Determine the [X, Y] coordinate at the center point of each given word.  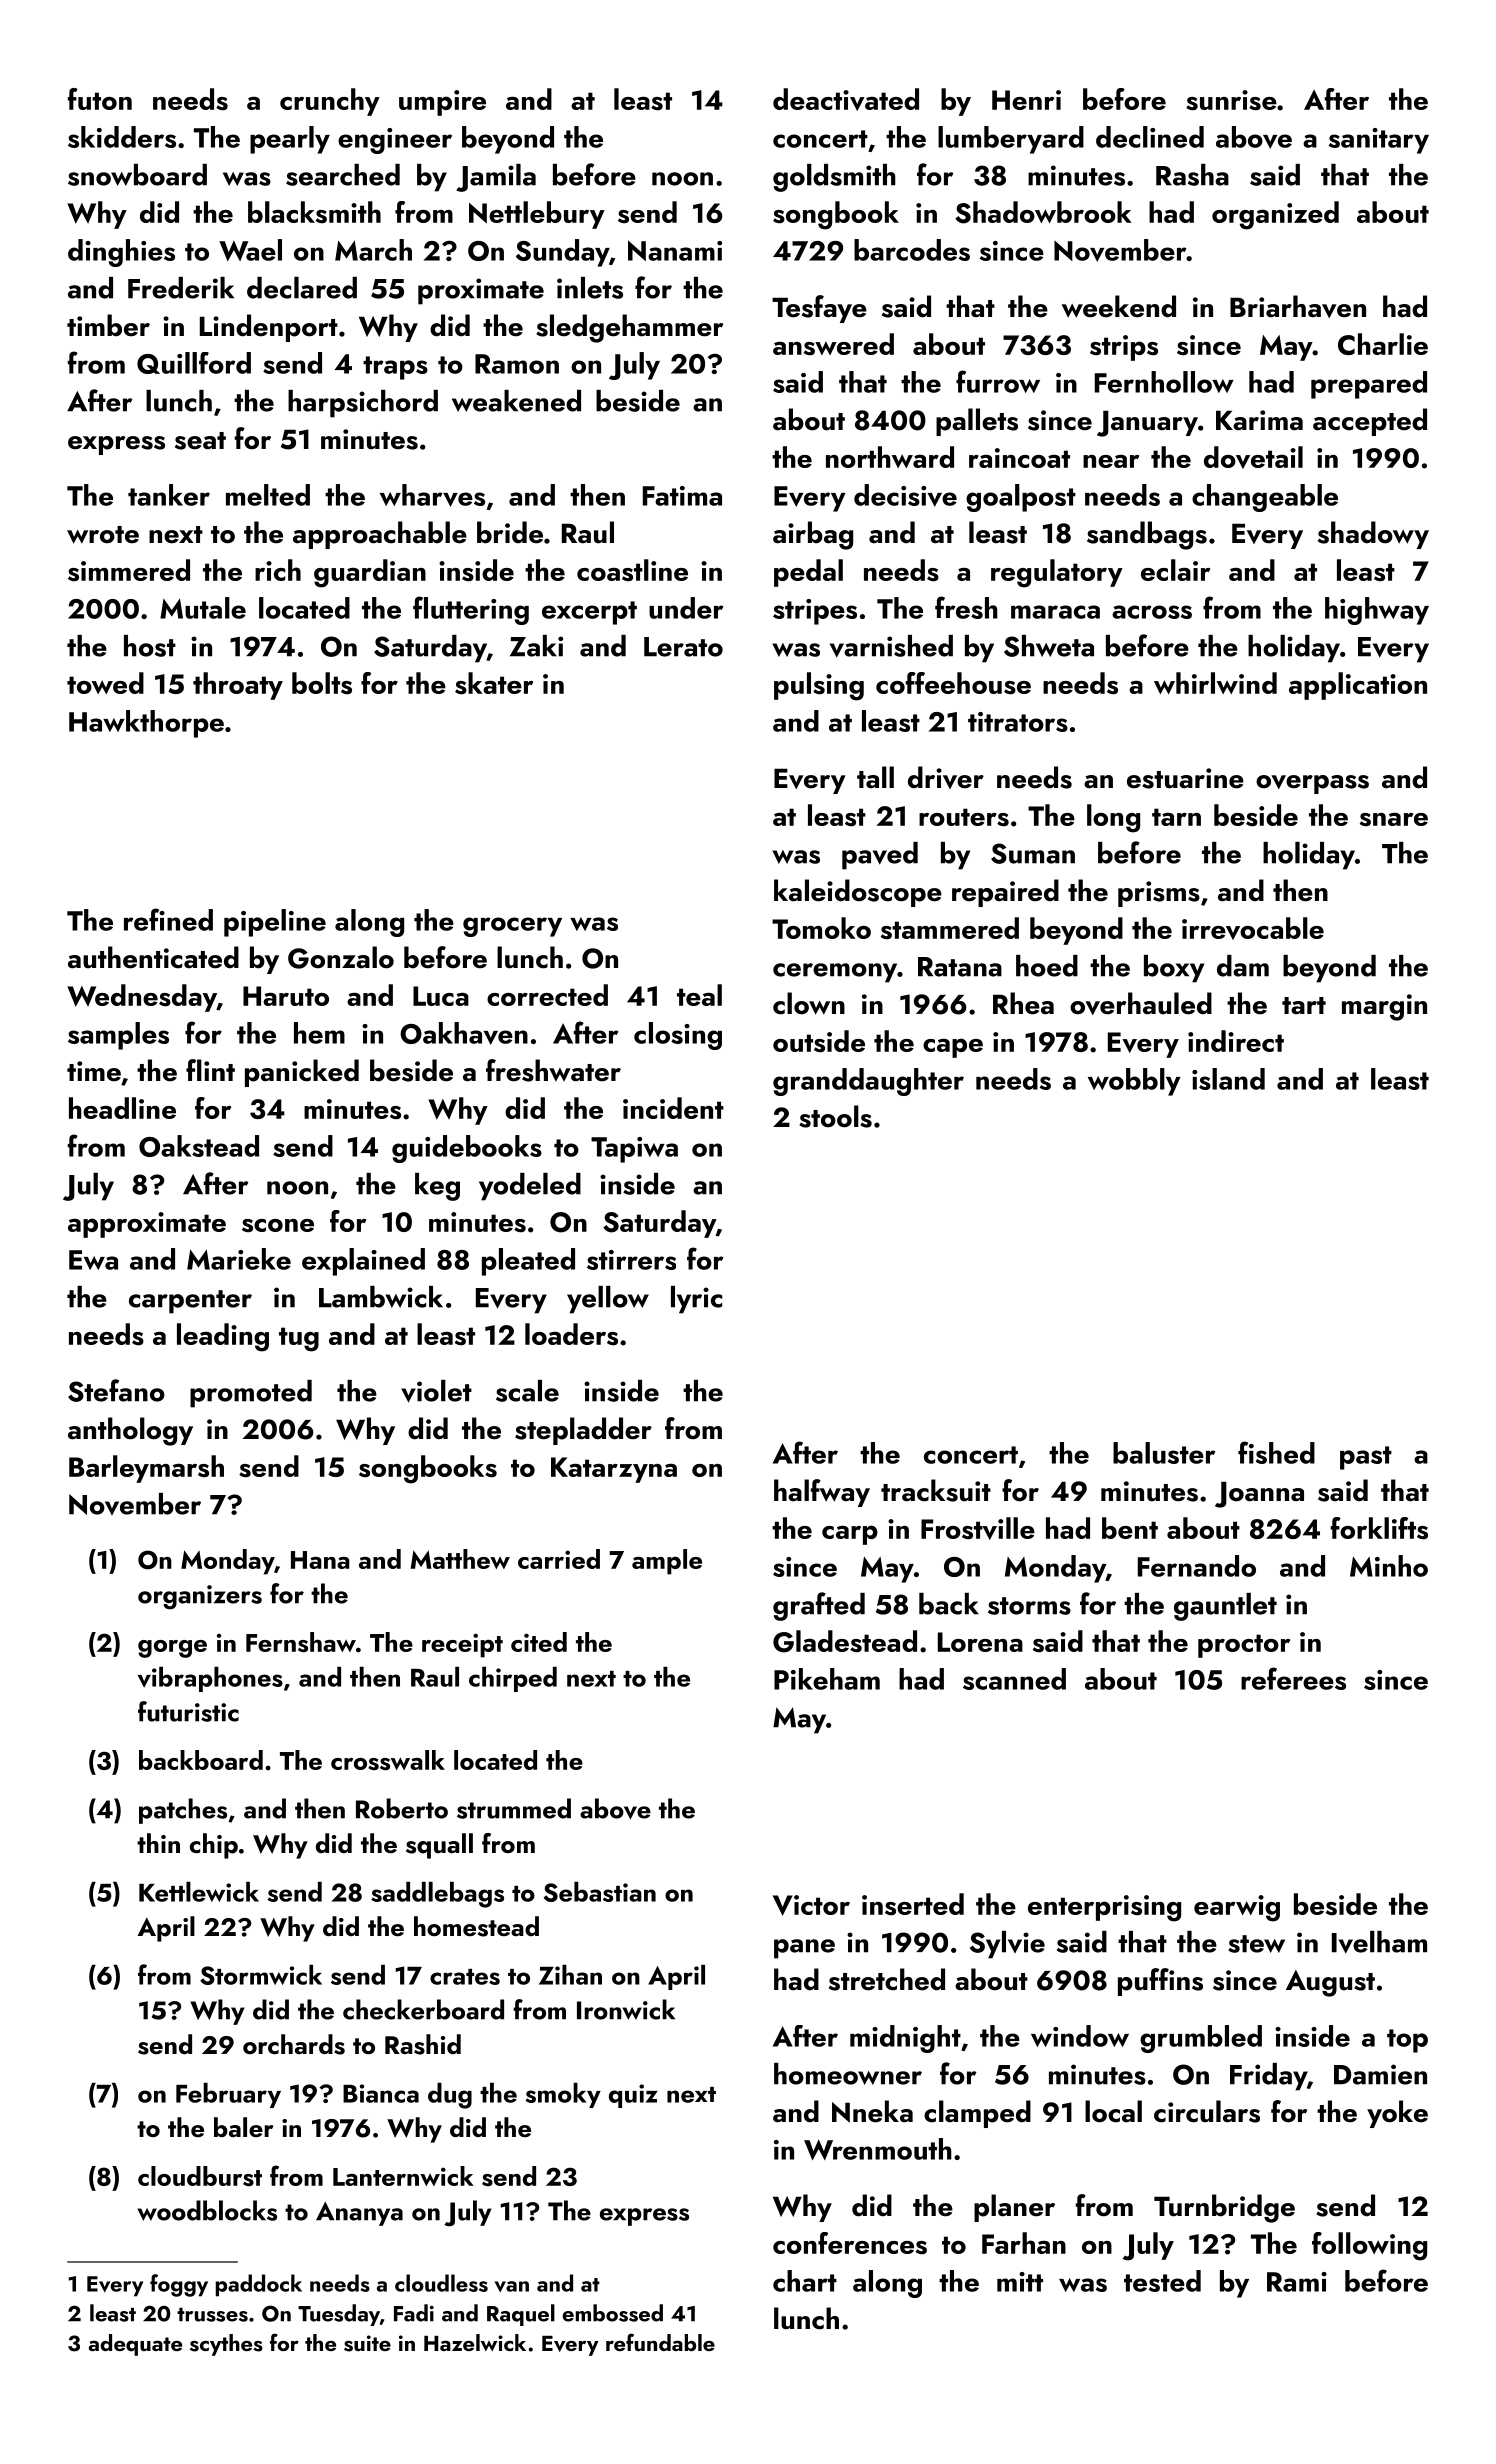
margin [1384, 1007]
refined [168, 919]
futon [99, 99]
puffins [1160, 1982]
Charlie [1383, 344]
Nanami [675, 250]
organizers [200, 1597]
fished [1276, 1452]
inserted [913, 1904]
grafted [819, 1606]
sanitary [1379, 141]
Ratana [960, 967]
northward [890, 457]
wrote [103, 535]
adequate [135, 2345]
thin [158, 1843]
